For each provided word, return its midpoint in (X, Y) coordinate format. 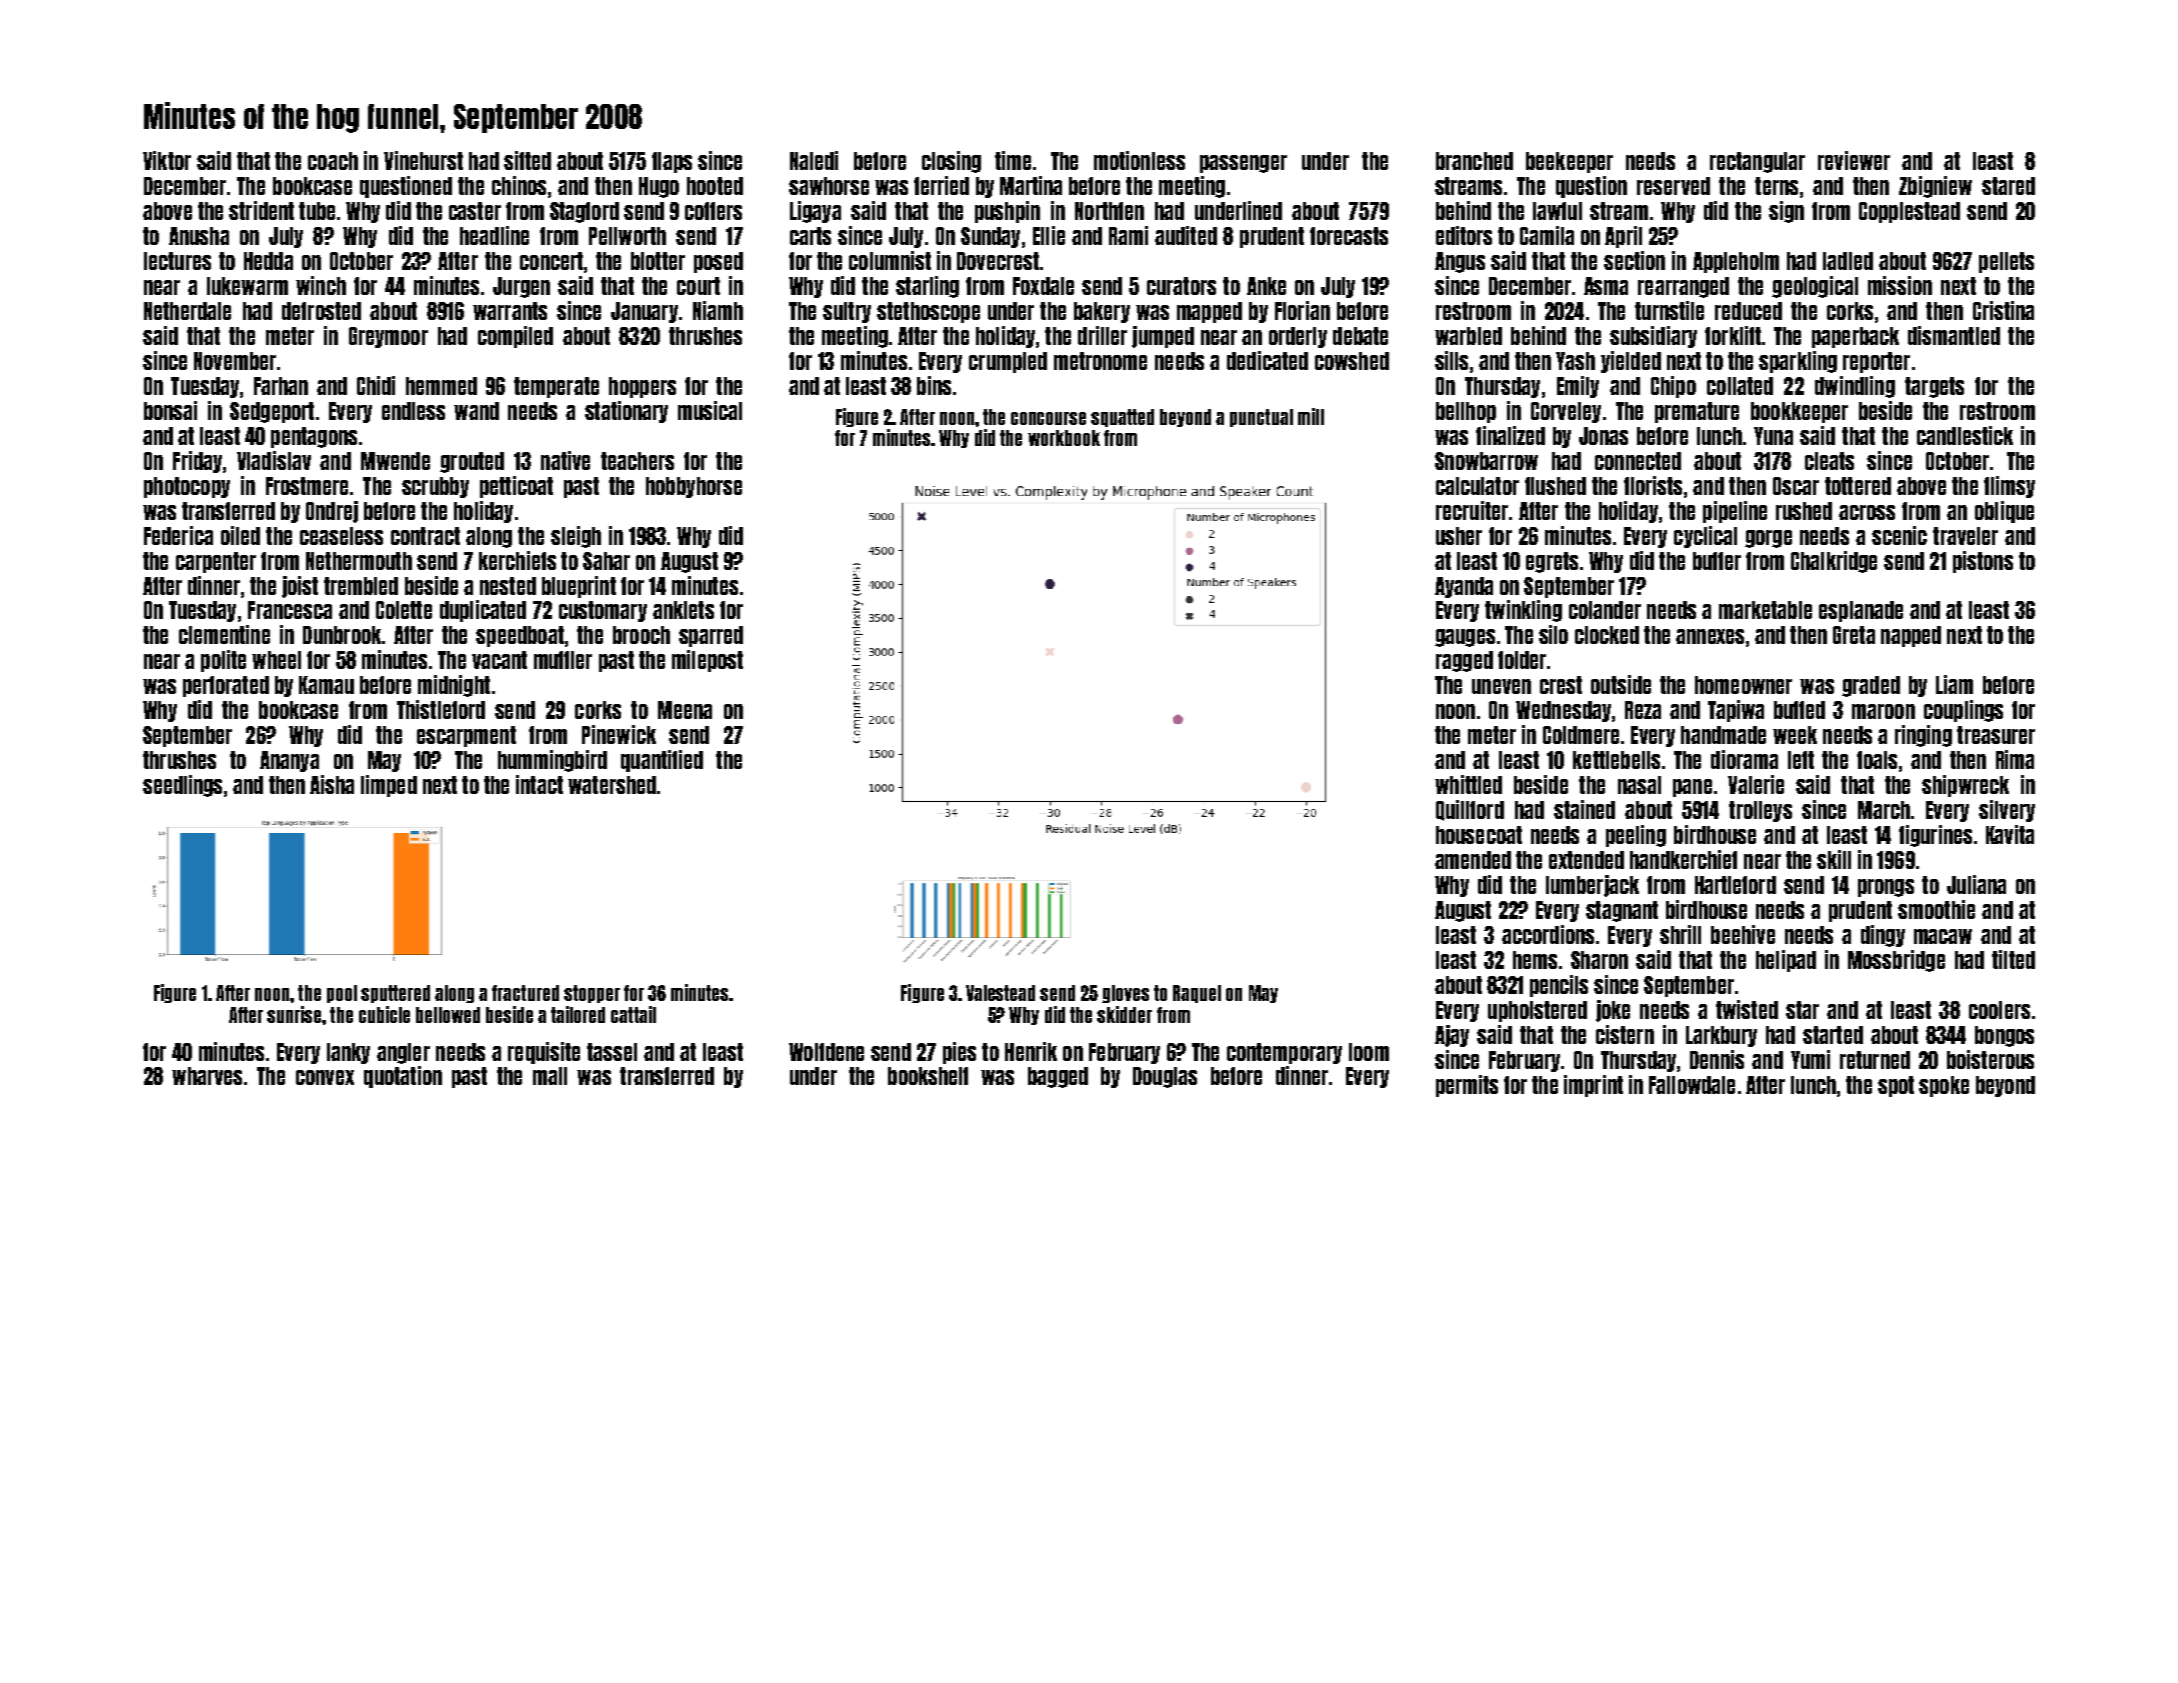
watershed (612, 785)
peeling (1636, 836)
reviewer (1854, 160)
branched (1474, 161)
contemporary (1284, 1053)
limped (389, 786)
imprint (1593, 1086)
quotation (403, 1077)
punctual (1261, 418)
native (565, 460)
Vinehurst (423, 160)
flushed (1555, 486)
